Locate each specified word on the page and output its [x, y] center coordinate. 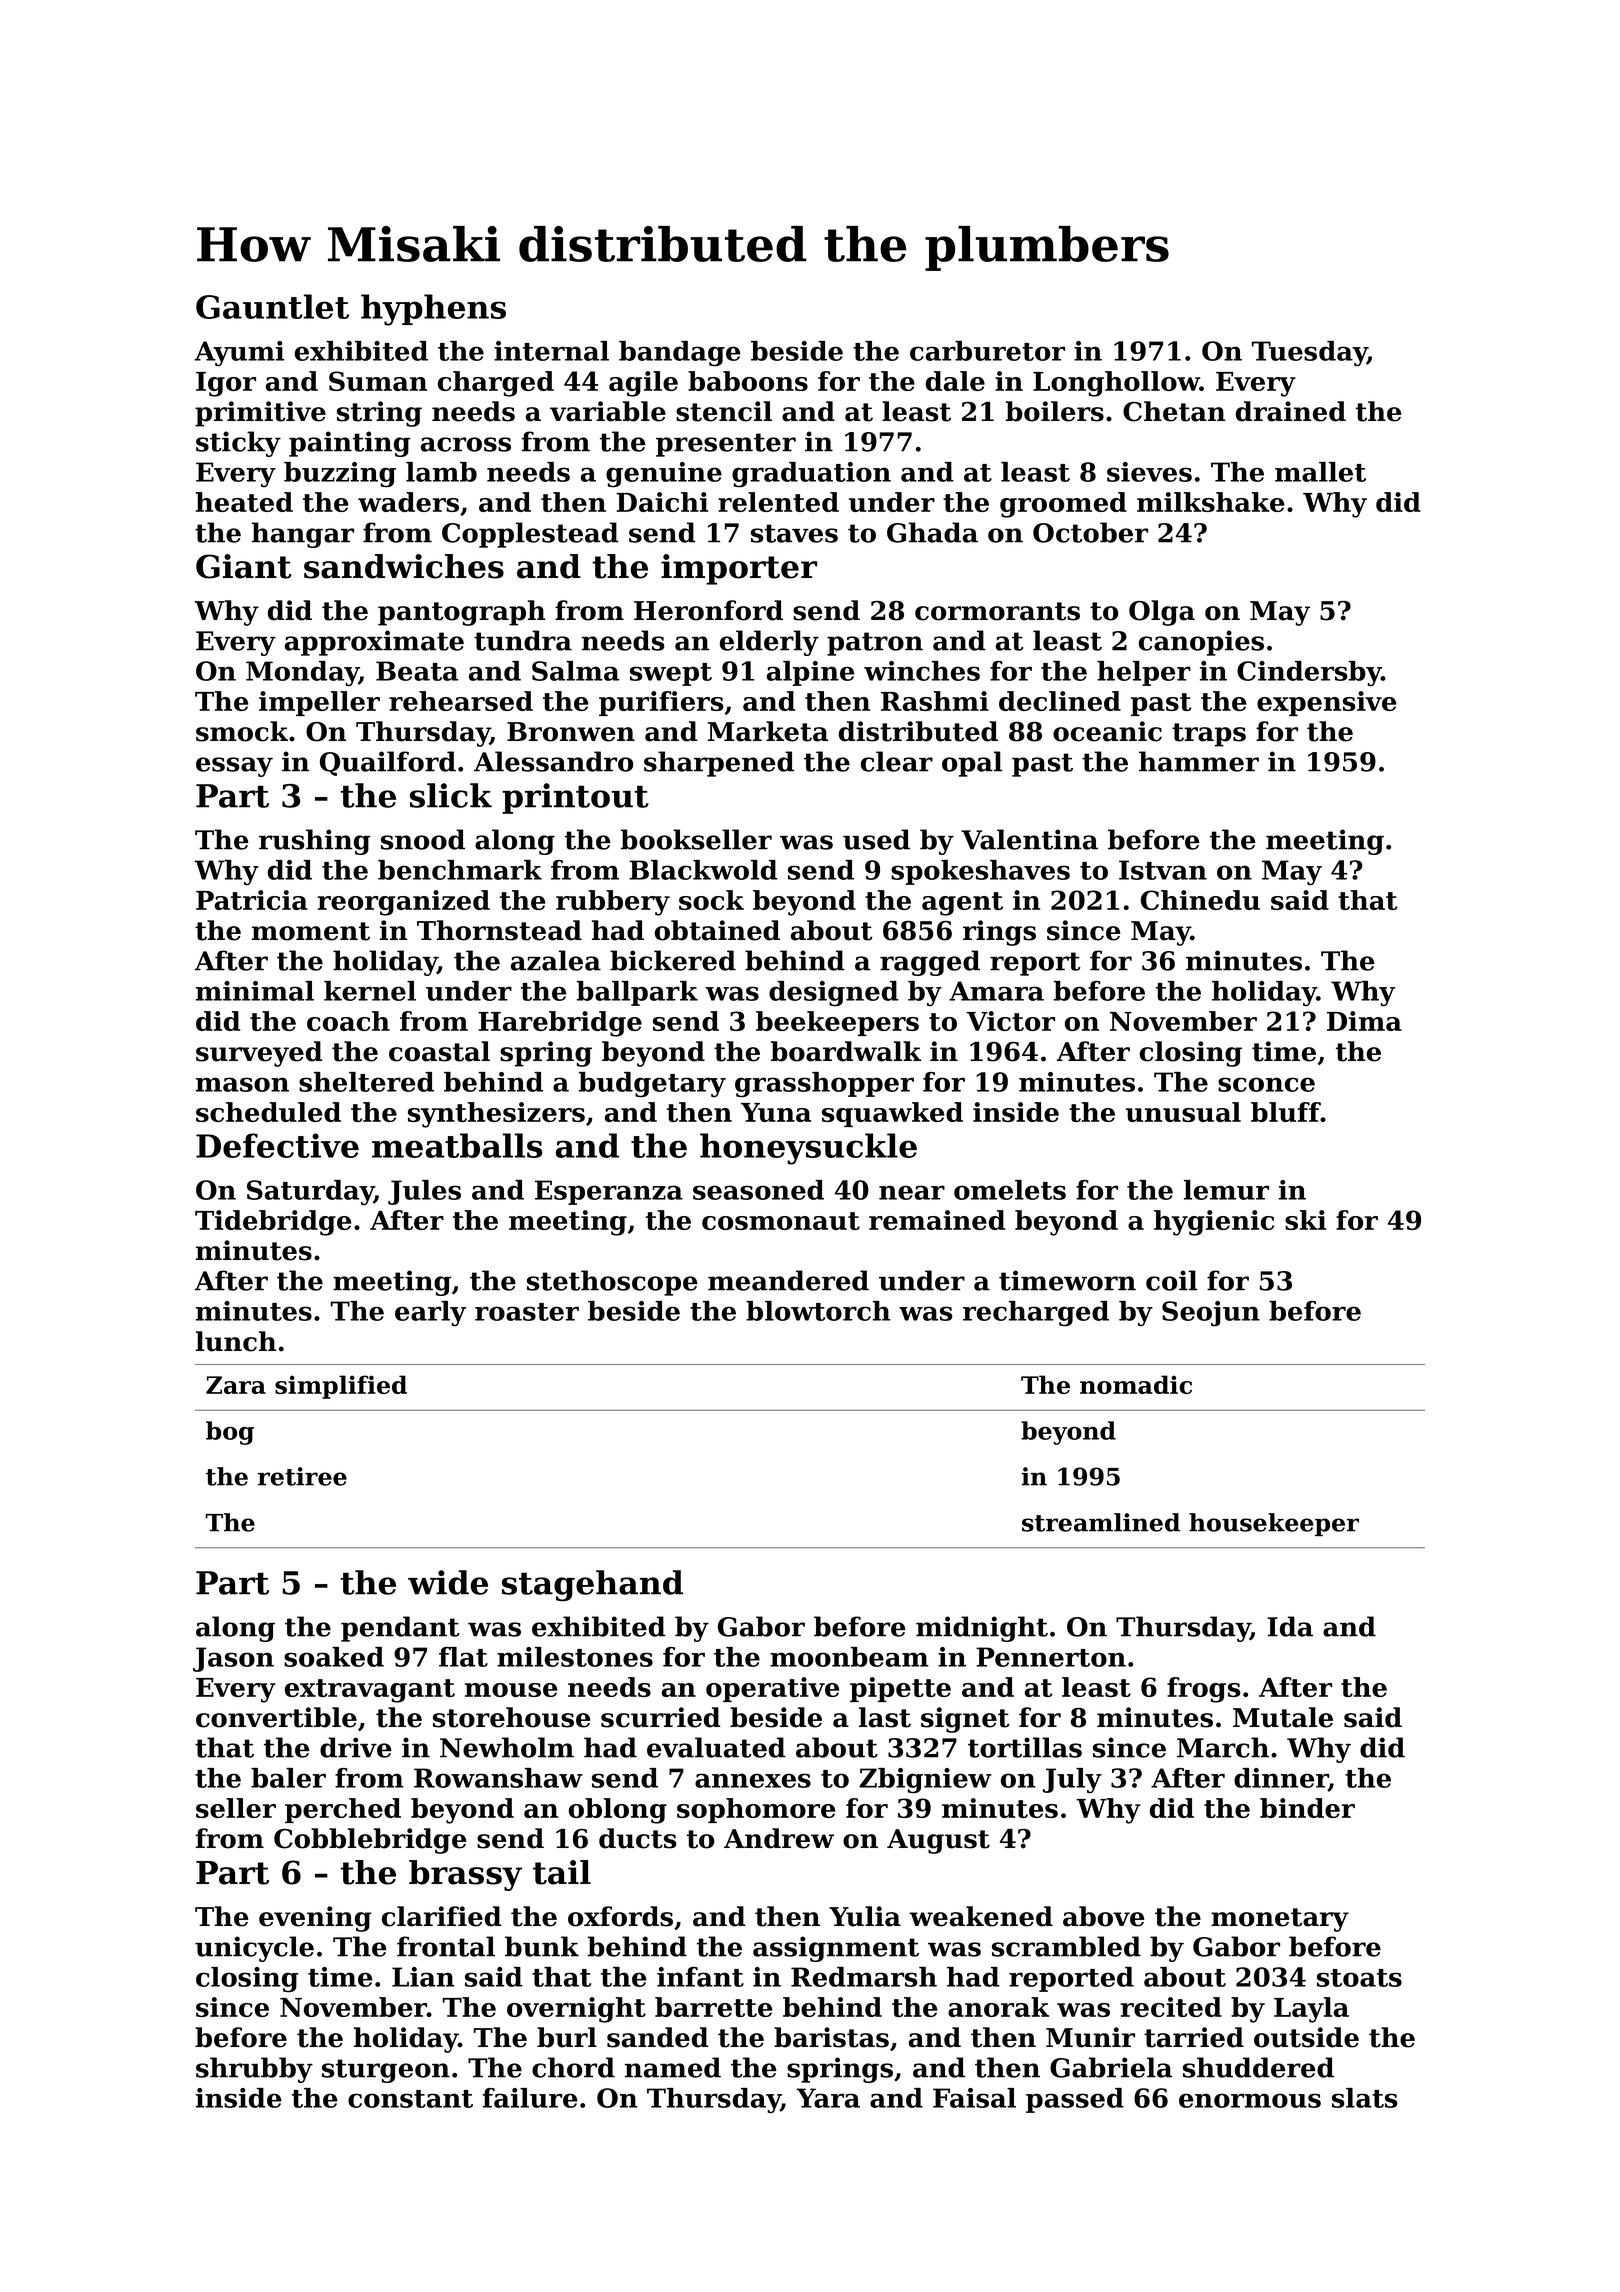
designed [833, 993]
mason [242, 1084]
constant [410, 2099]
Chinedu [1200, 900]
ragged [930, 963]
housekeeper [1274, 1524]
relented [778, 502]
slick [451, 795]
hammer [1199, 761]
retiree [302, 1476]
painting [350, 444]
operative [772, 1689]
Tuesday [1309, 353]
